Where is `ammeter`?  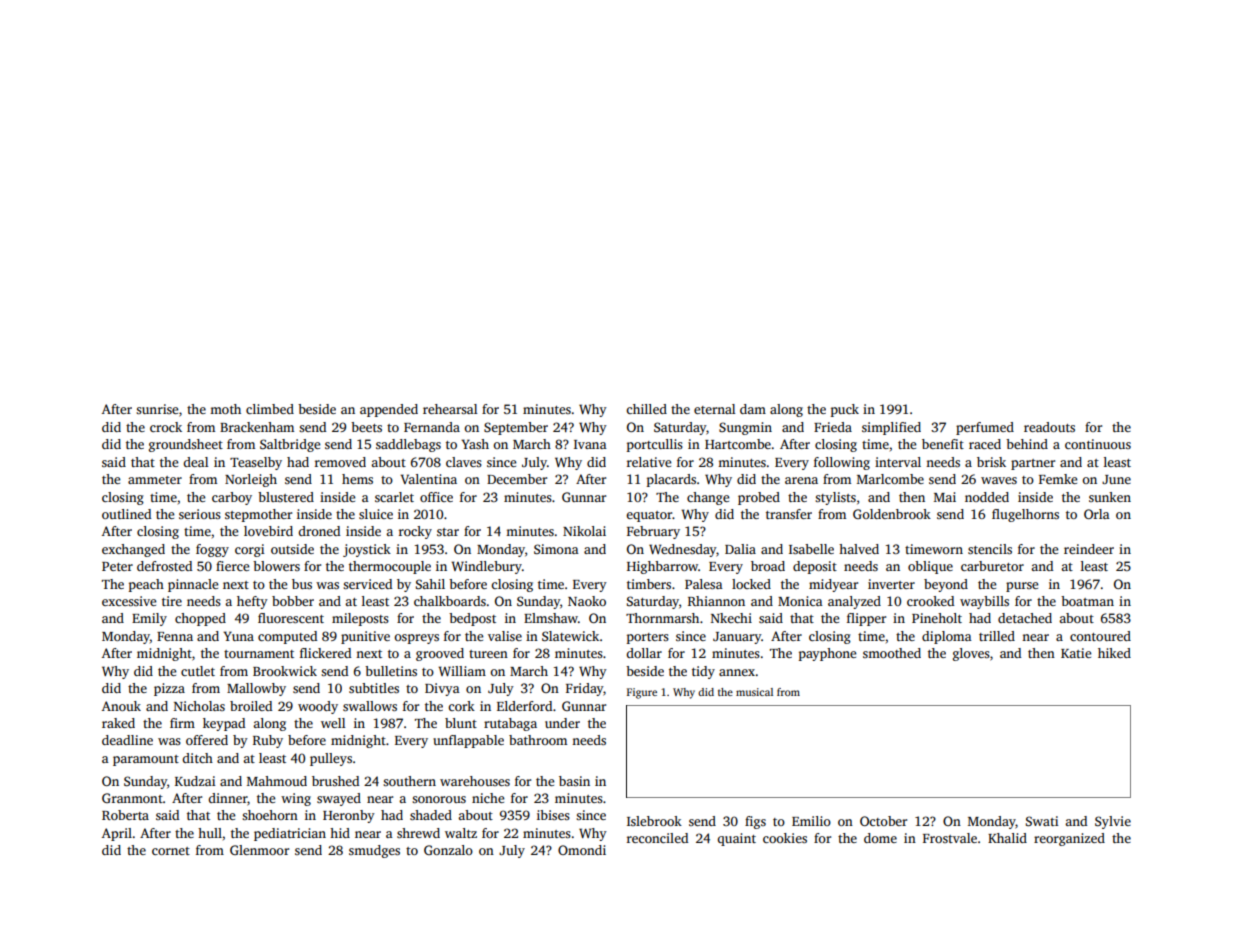
ammeter is located at coordinates (155, 480).
